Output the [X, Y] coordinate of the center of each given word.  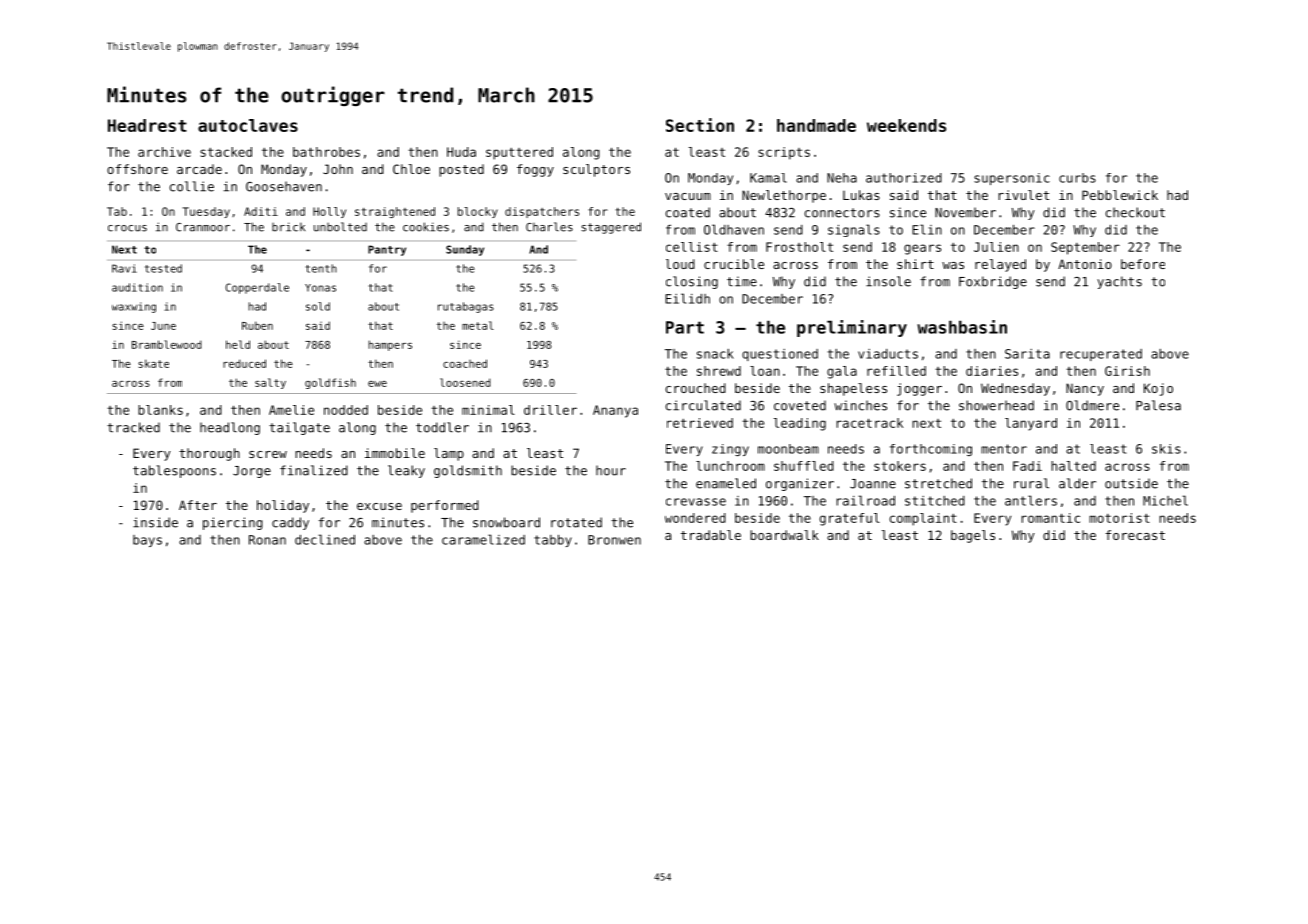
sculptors [596, 170]
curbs [1077, 178]
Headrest [147, 125]
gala [842, 372]
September [1085, 248]
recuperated [1101, 355]
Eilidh [687, 298]
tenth [321, 268]
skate [153, 363]
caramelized [483, 539]
